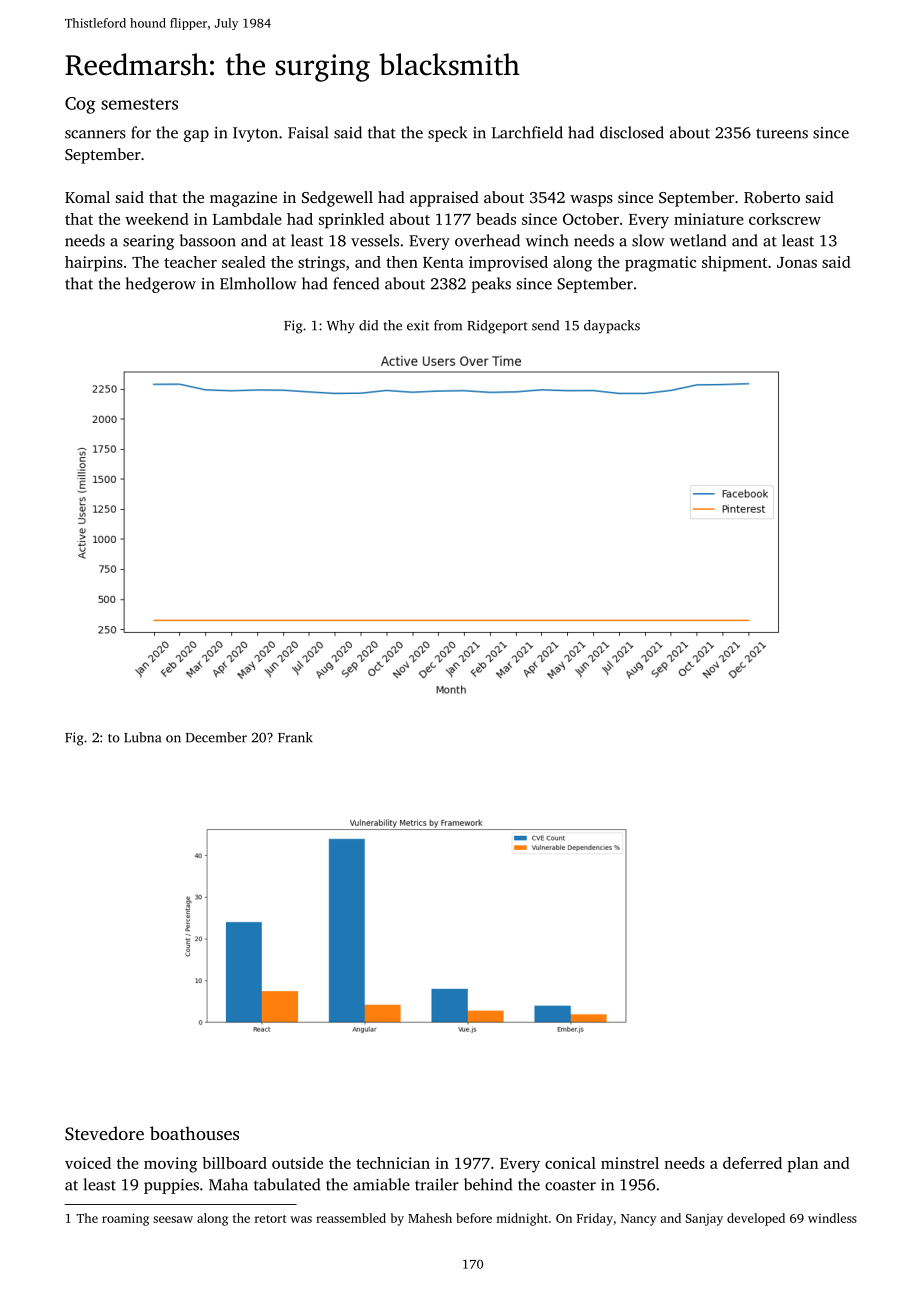 This screenshot has width=924, height=1314. Describe the element at coordinates (142, 737) in the screenshot. I see `Lubna` at that location.
